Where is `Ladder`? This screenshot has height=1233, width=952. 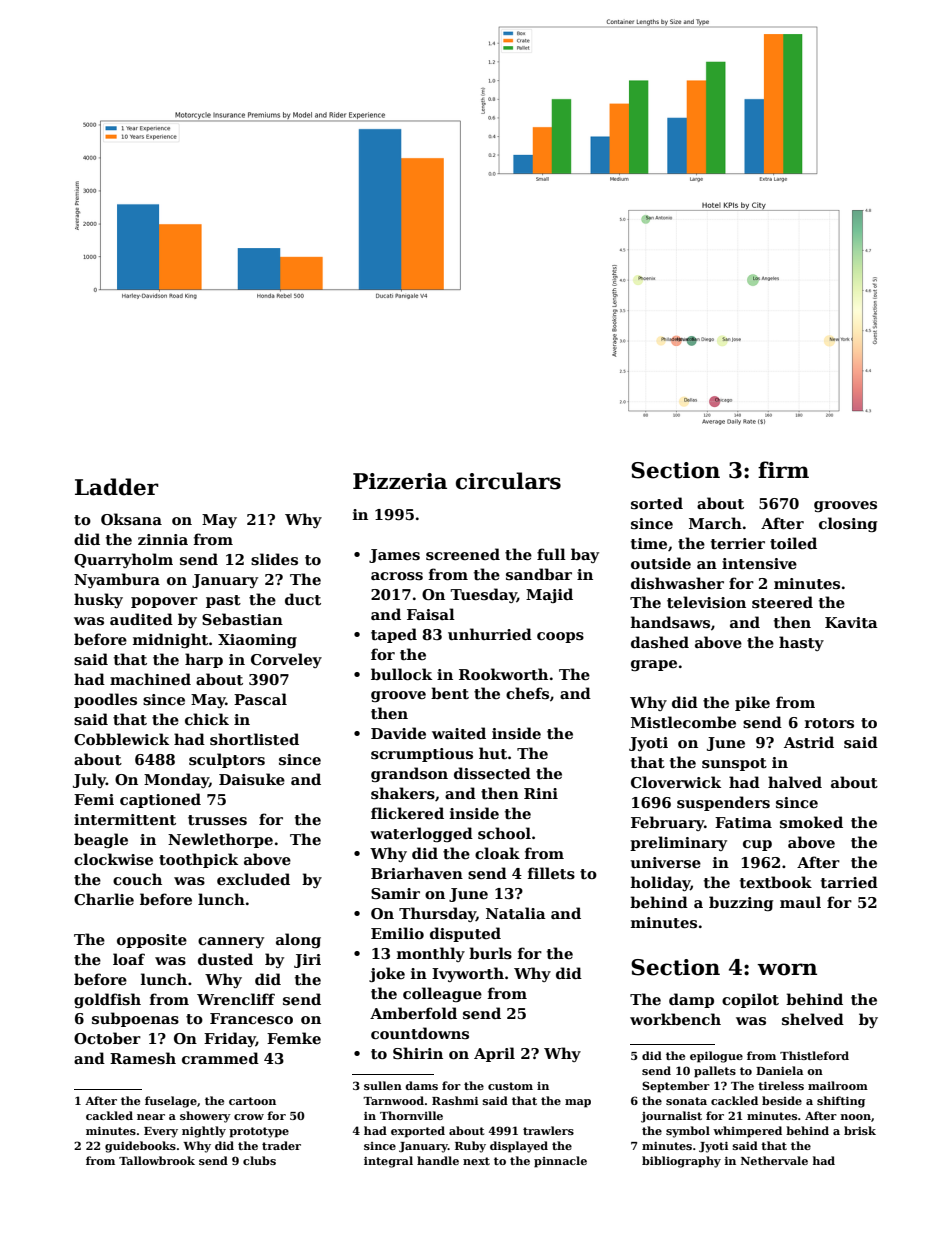 Ladder is located at coordinates (117, 487).
